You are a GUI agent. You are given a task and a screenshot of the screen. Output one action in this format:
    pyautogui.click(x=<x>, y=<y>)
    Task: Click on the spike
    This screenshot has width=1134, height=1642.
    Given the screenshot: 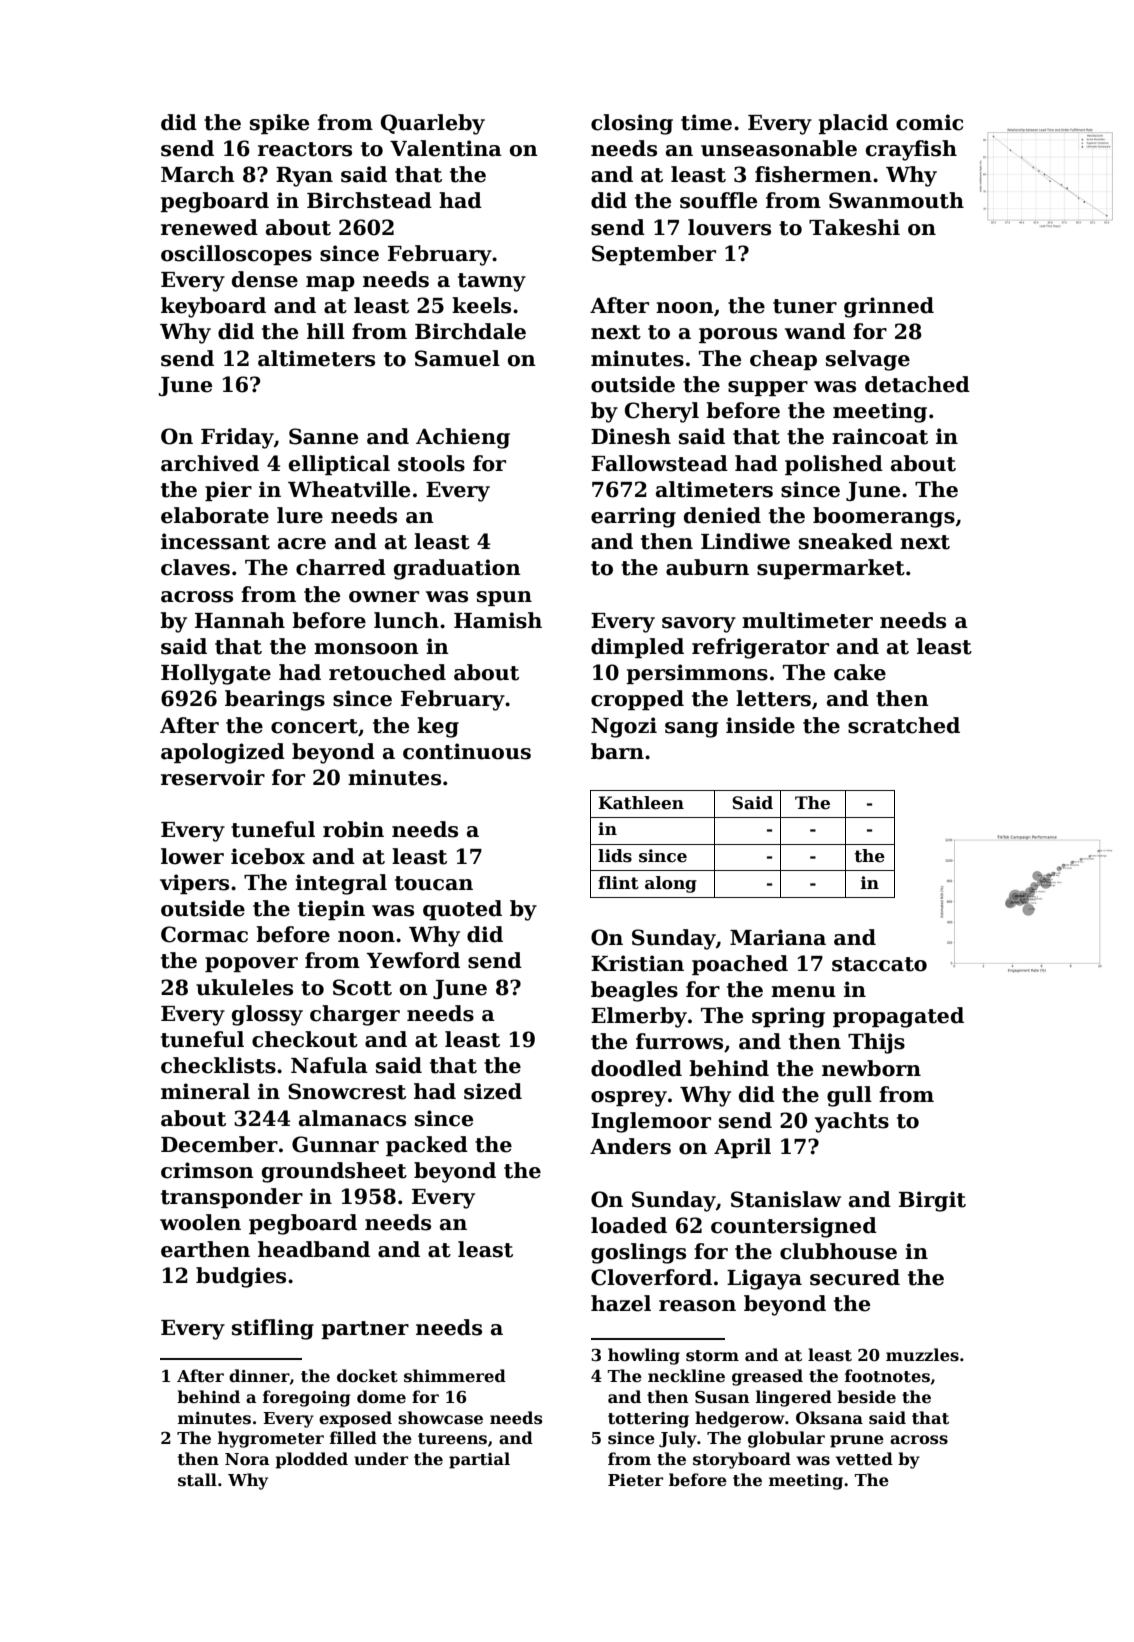 What is the action you would take?
    pyautogui.click(x=279, y=124)
